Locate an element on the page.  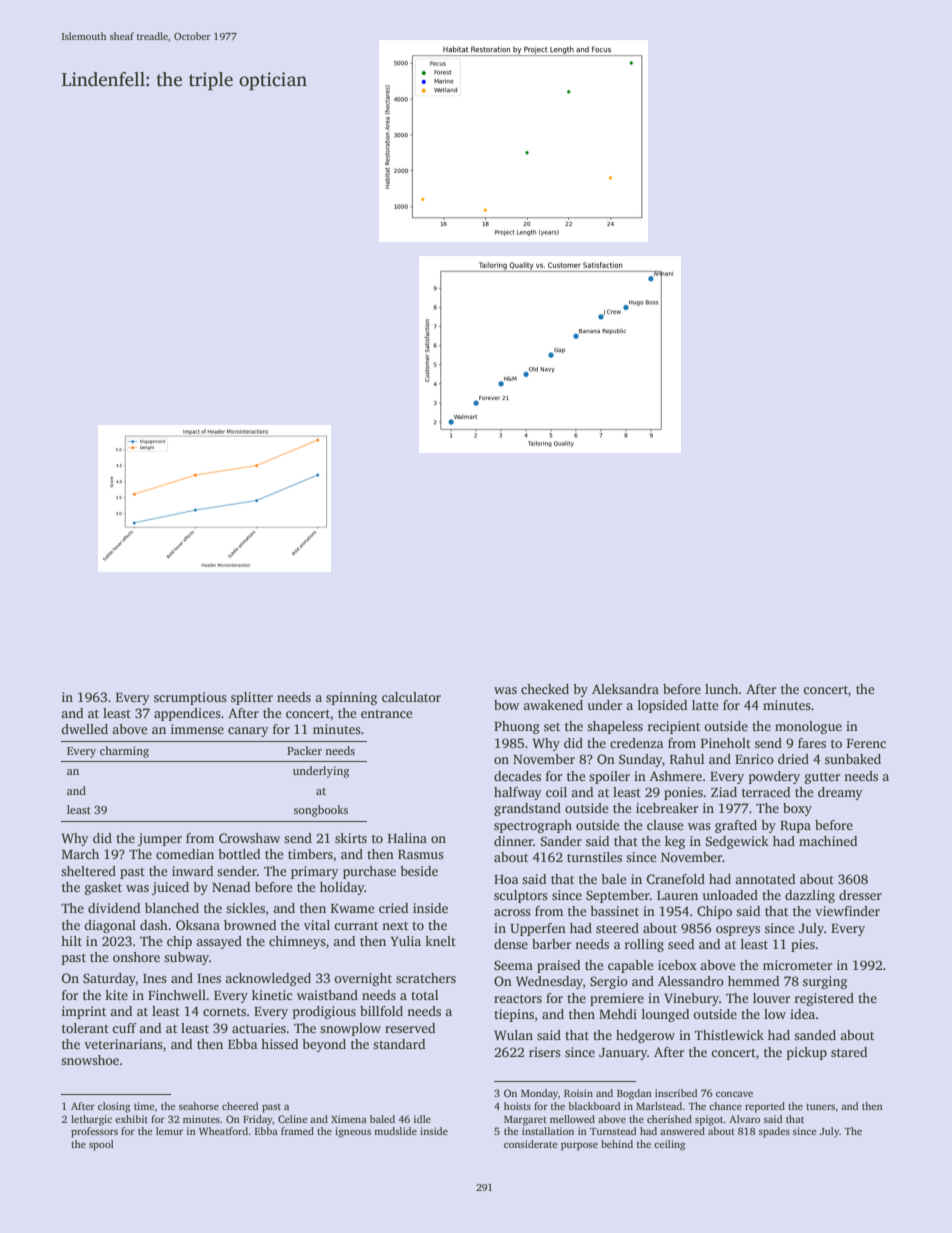
sculptors is located at coordinates (521, 896).
